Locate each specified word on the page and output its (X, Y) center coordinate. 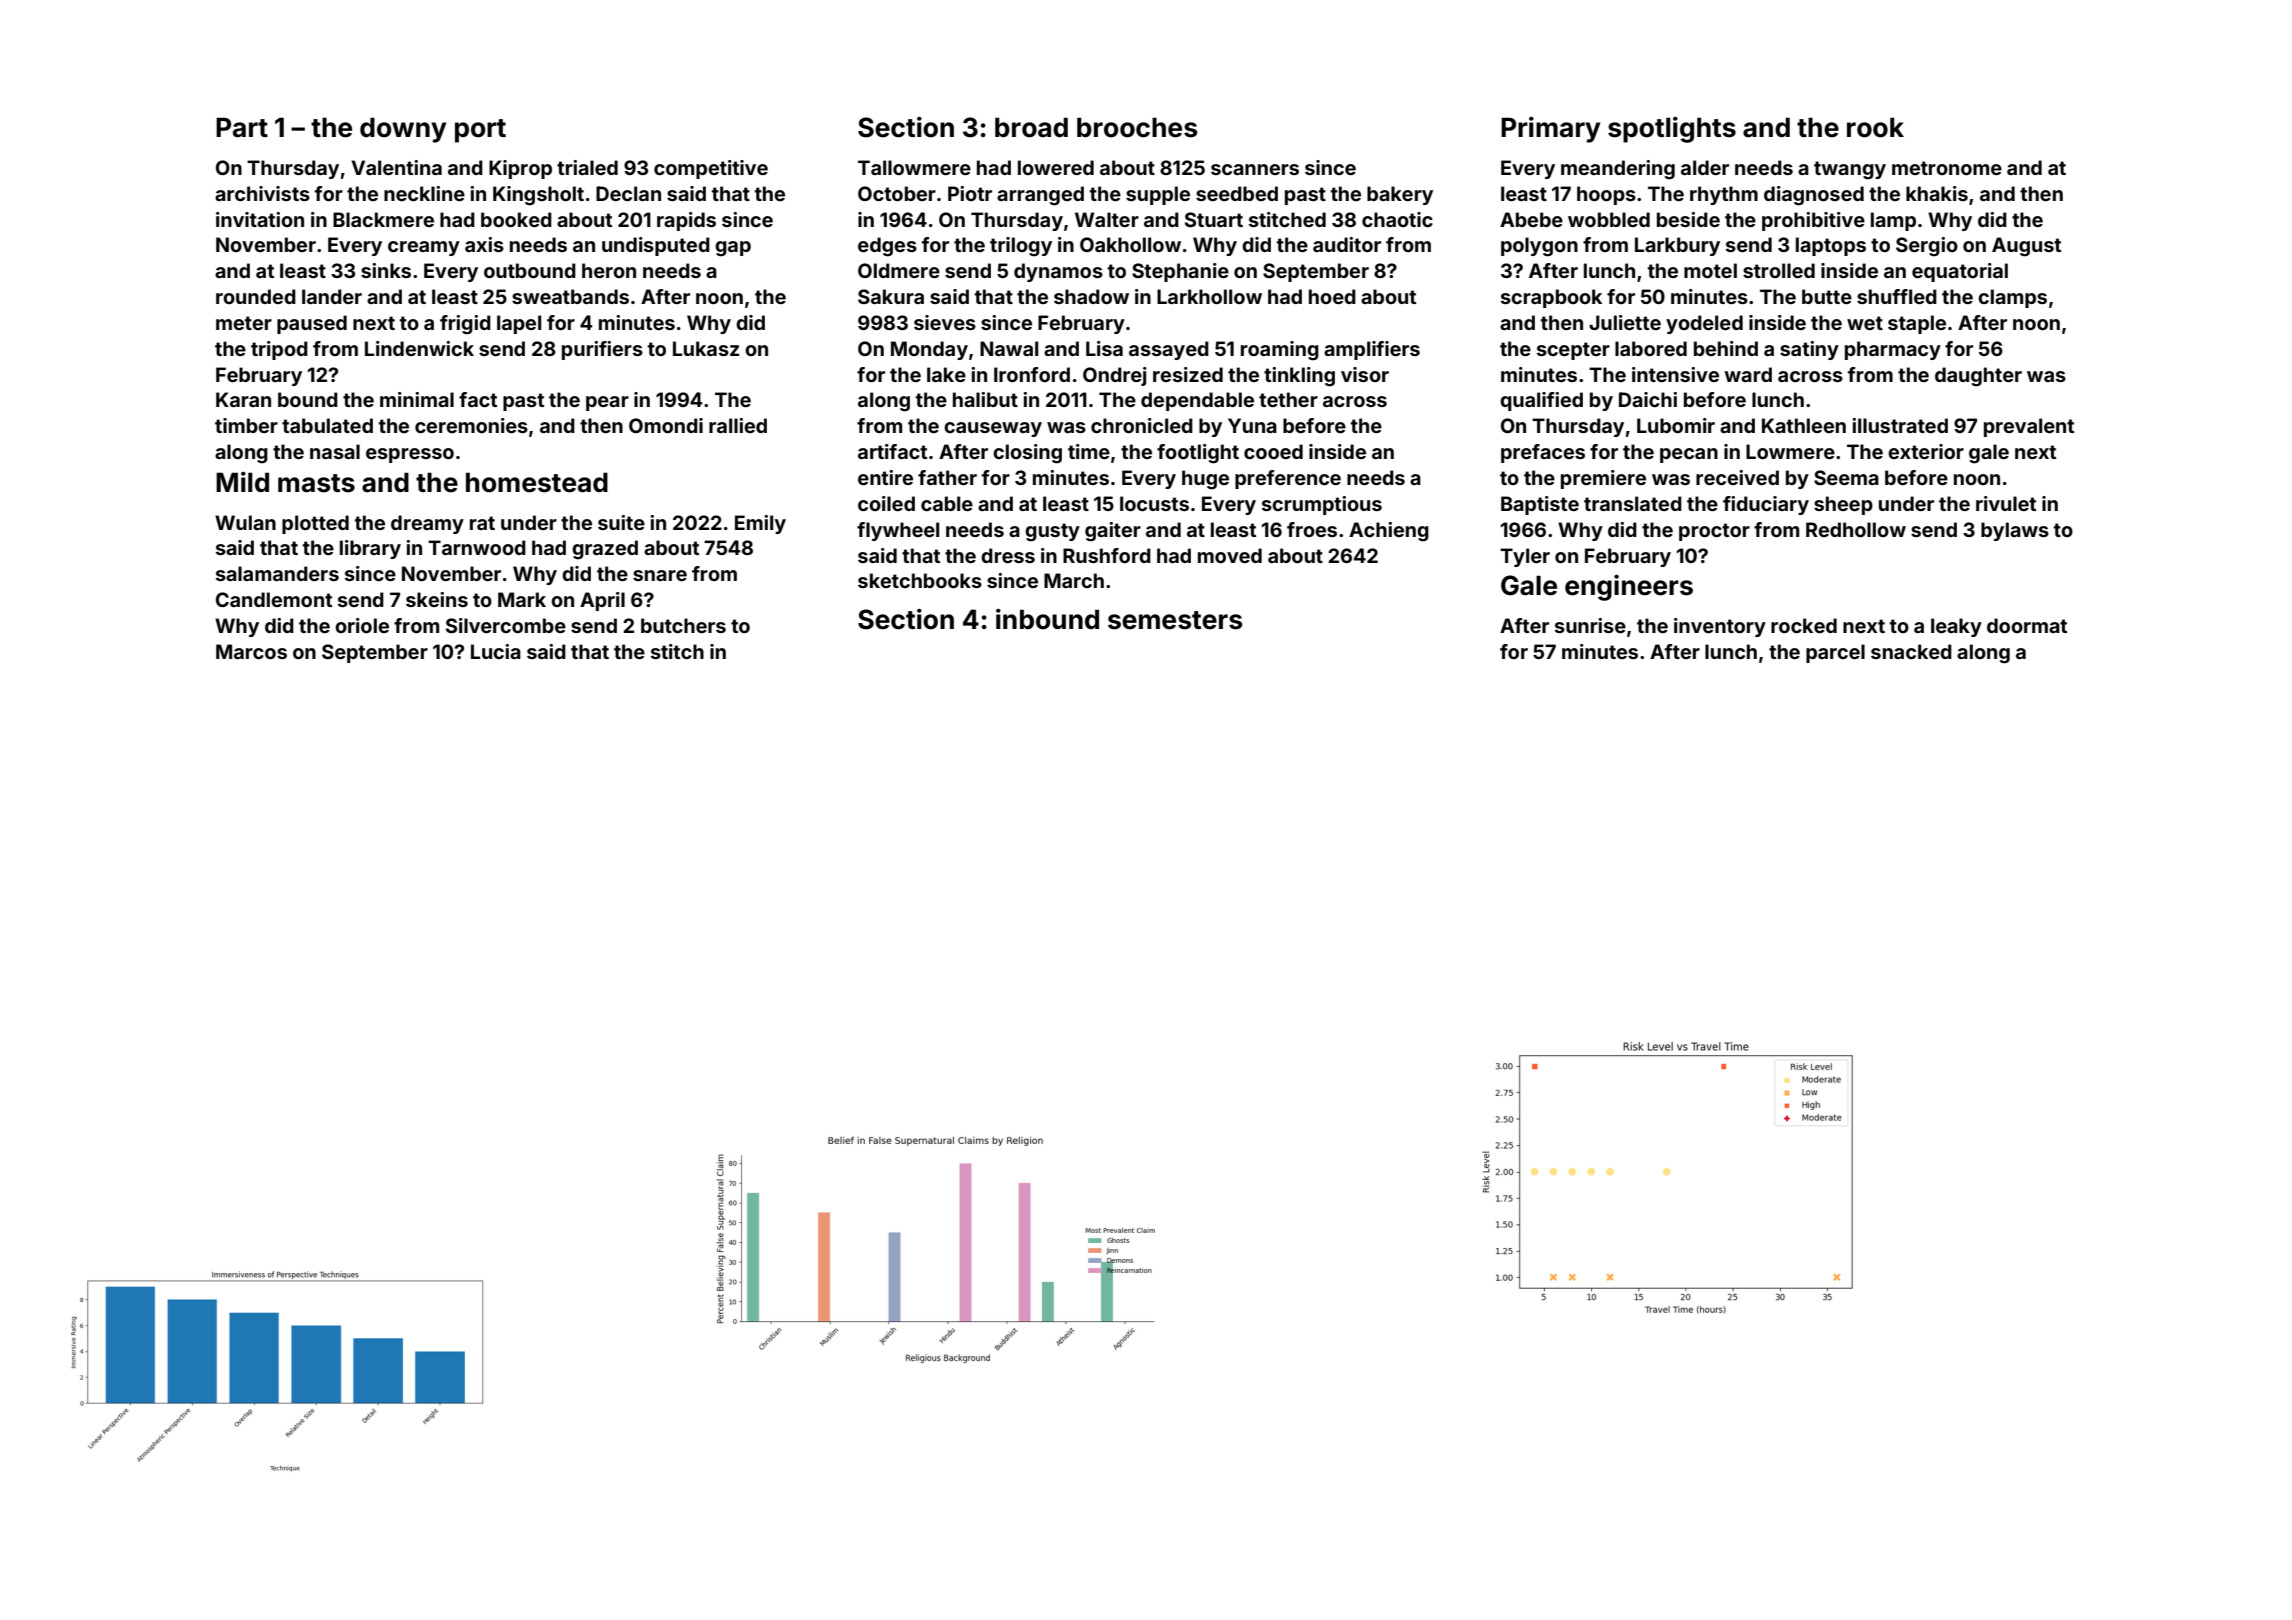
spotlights (1672, 130)
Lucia (496, 651)
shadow (1091, 296)
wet (1865, 323)
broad (1031, 127)
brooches (1137, 127)
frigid (465, 325)
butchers (683, 625)
